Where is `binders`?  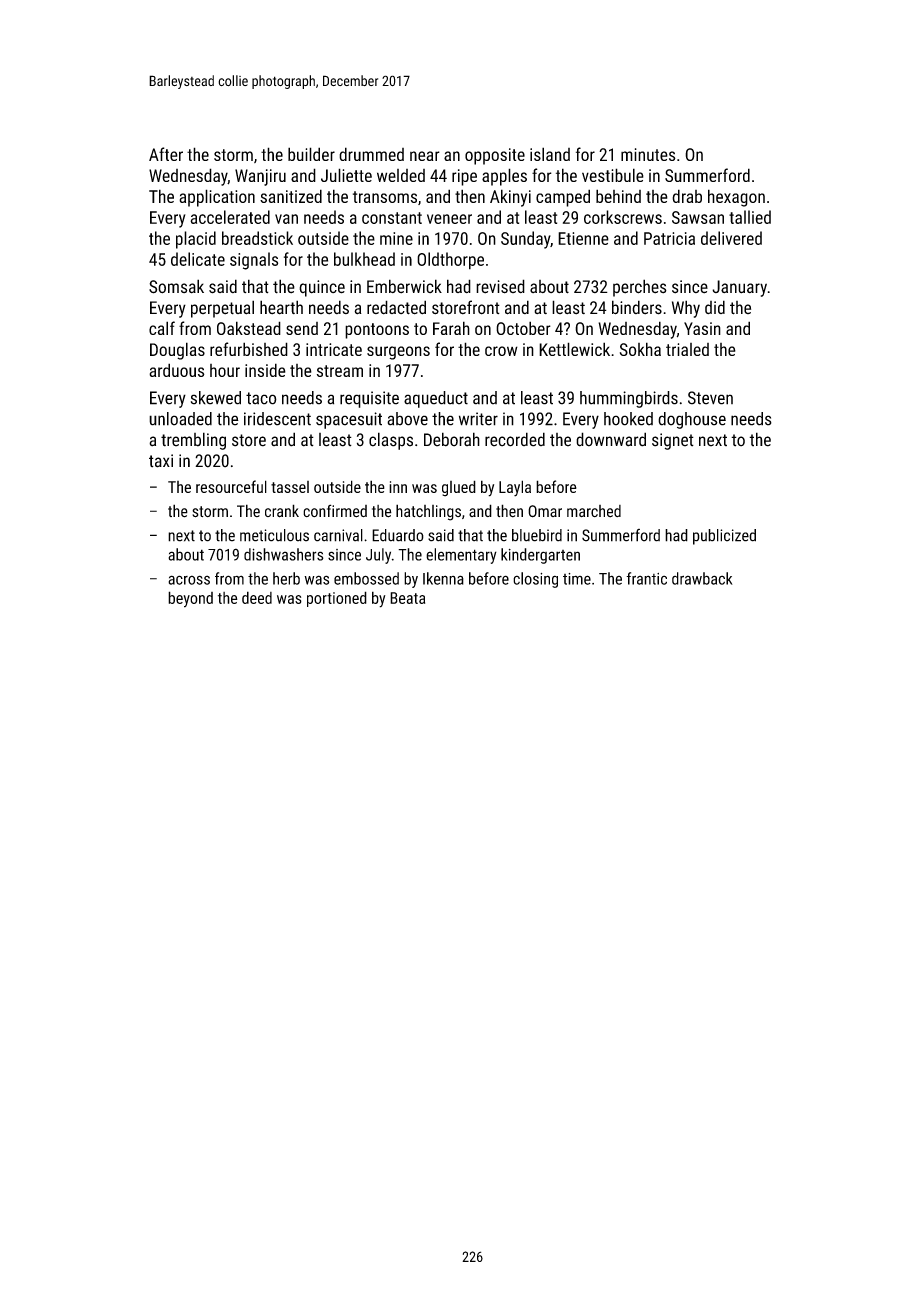
binders is located at coordinates (637, 307).
